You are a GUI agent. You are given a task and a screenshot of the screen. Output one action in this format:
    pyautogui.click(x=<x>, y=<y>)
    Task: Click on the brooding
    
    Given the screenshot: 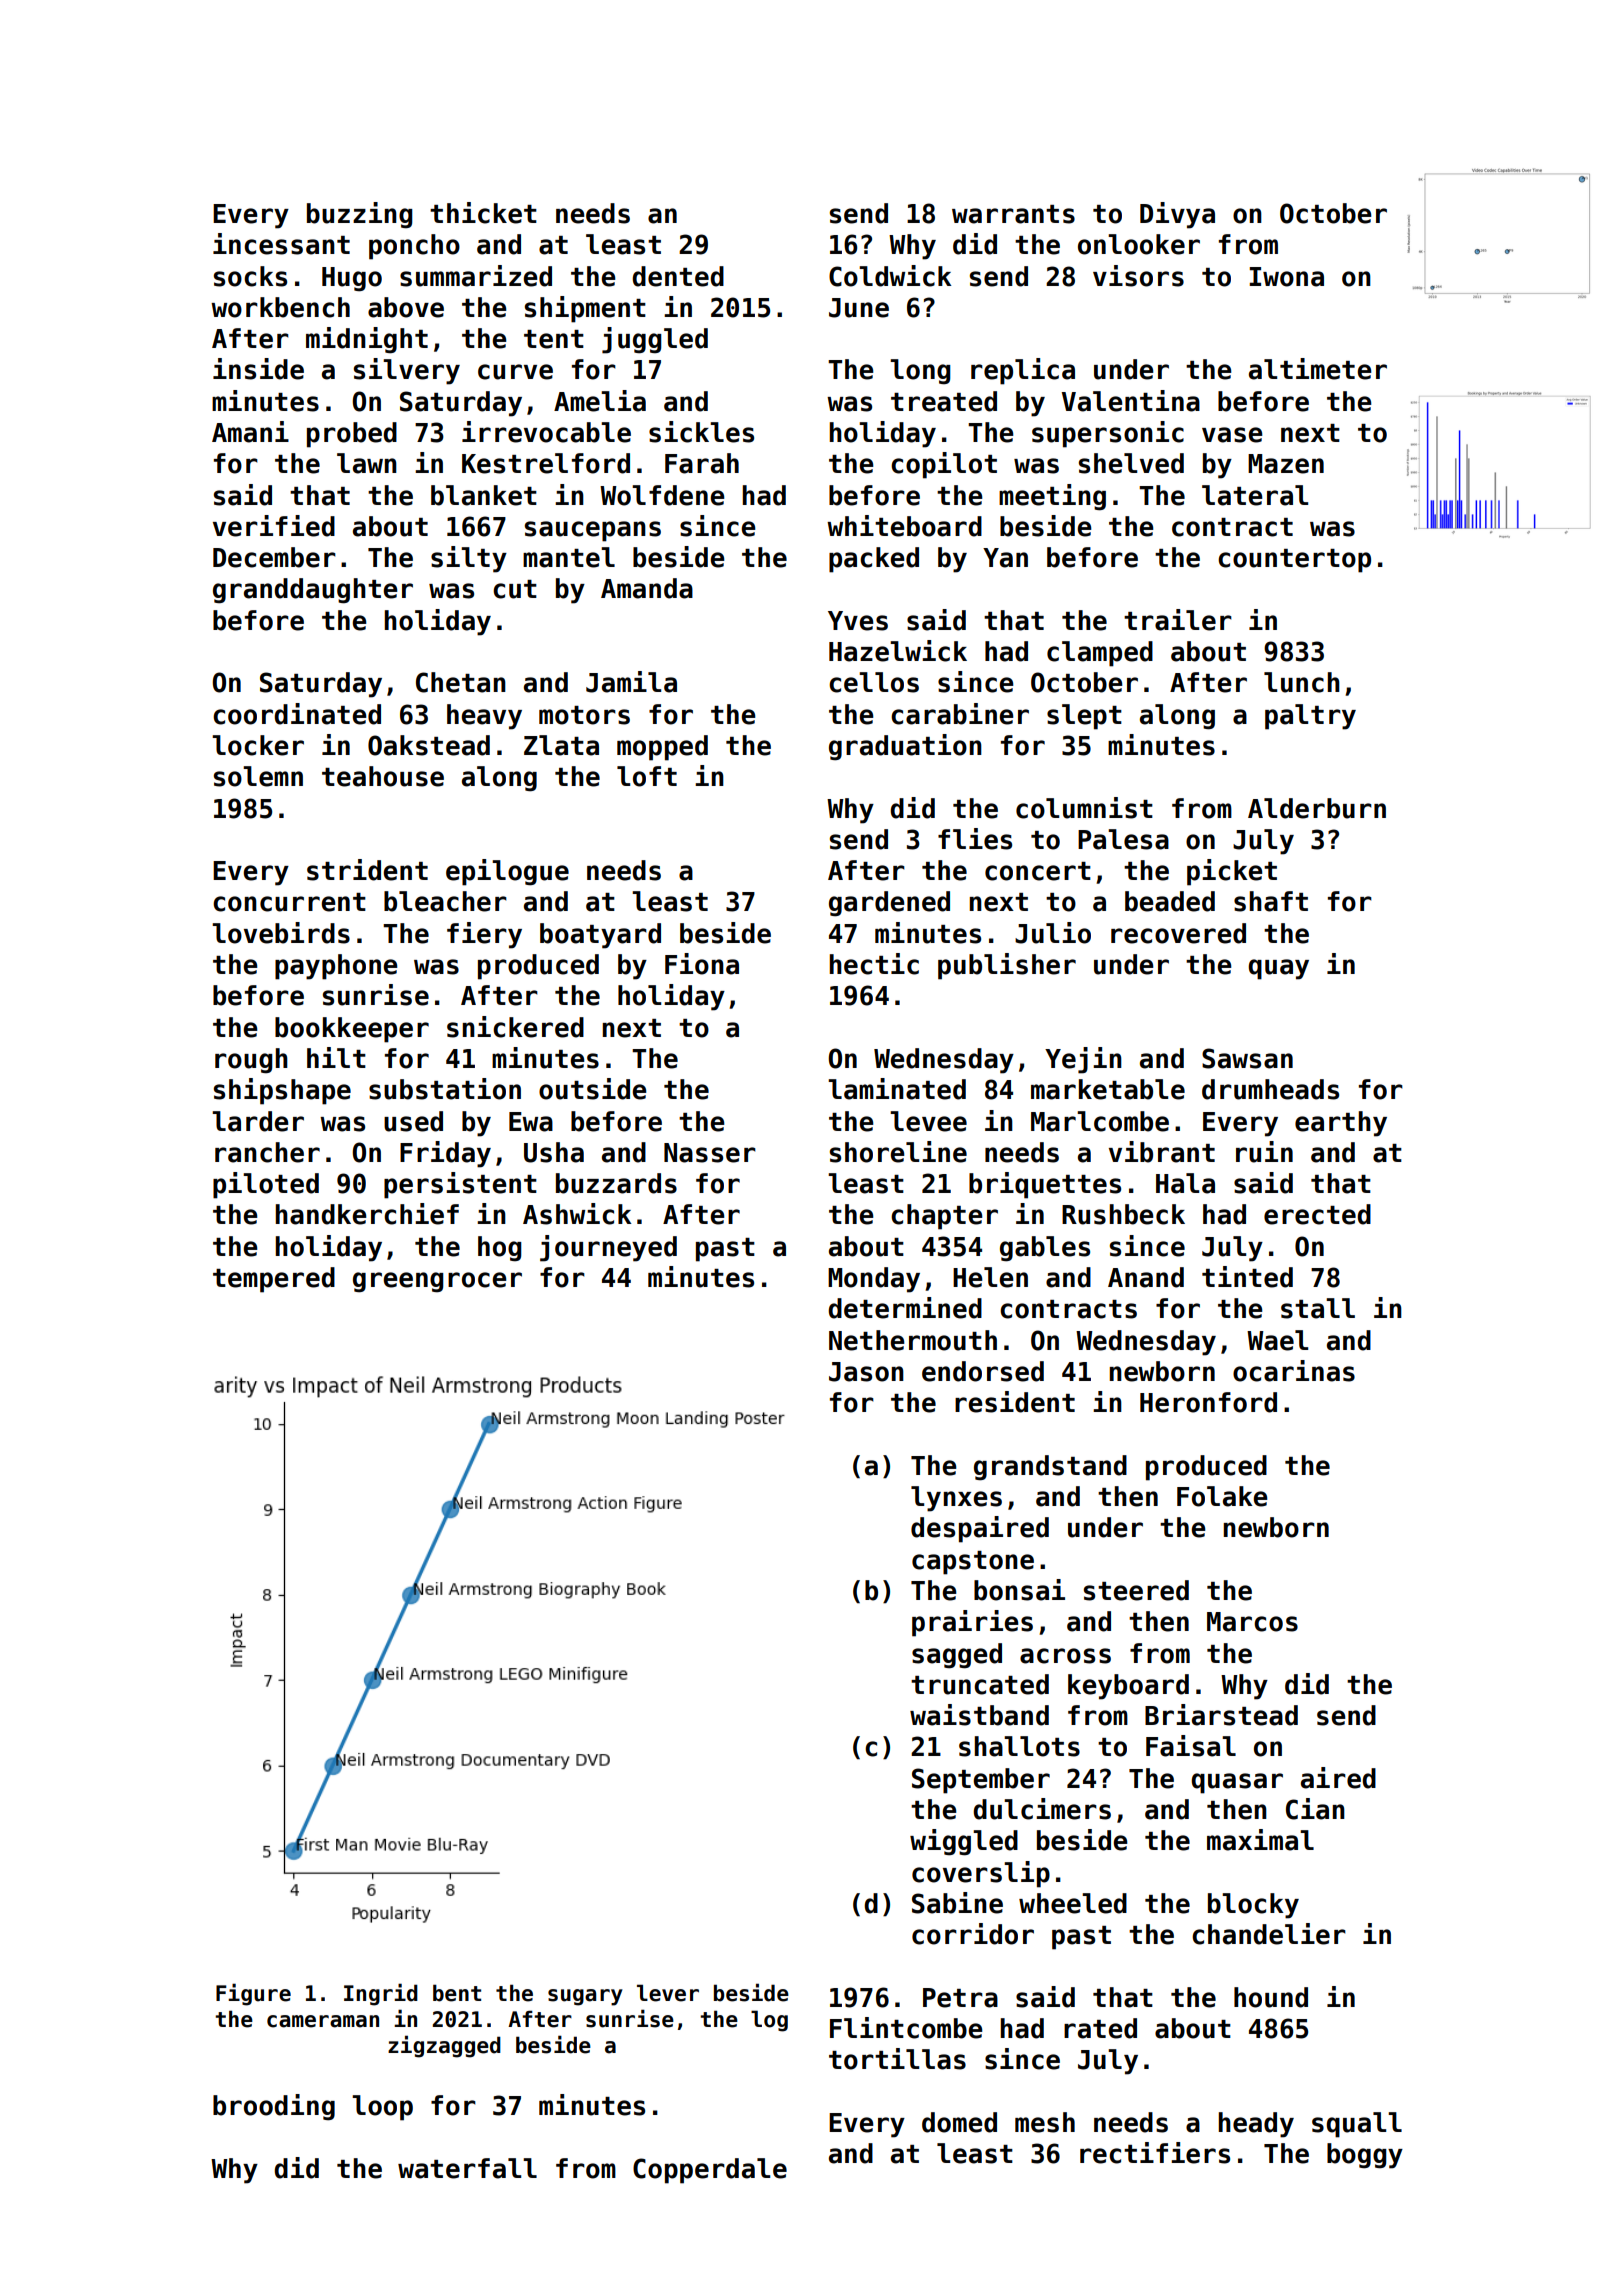 What is the action you would take?
    pyautogui.click(x=274, y=2107)
